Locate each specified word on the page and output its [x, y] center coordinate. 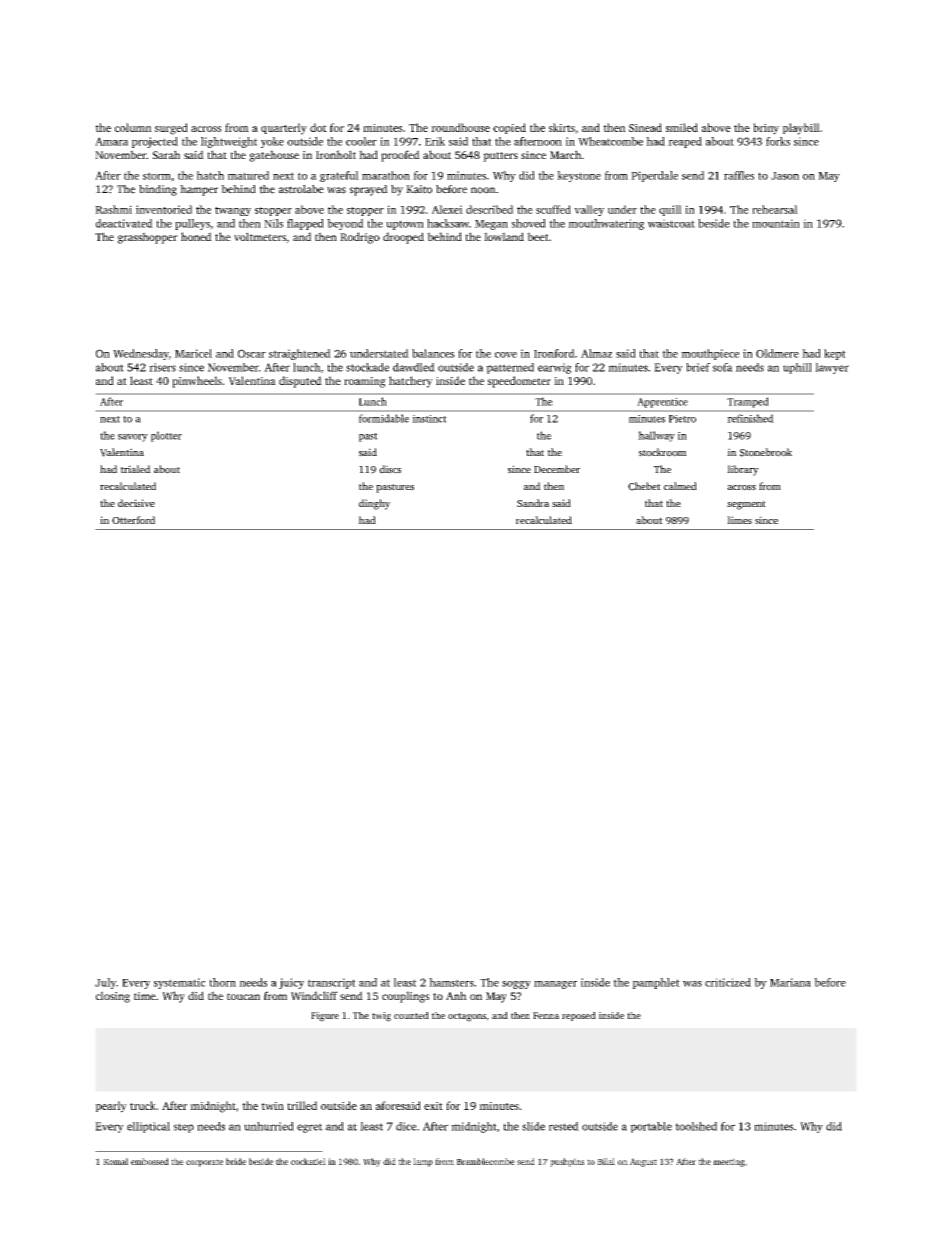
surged [171, 129]
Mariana [790, 982]
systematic [180, 983]
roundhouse [460, 127]
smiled [682, 127]
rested [564, 1126]
